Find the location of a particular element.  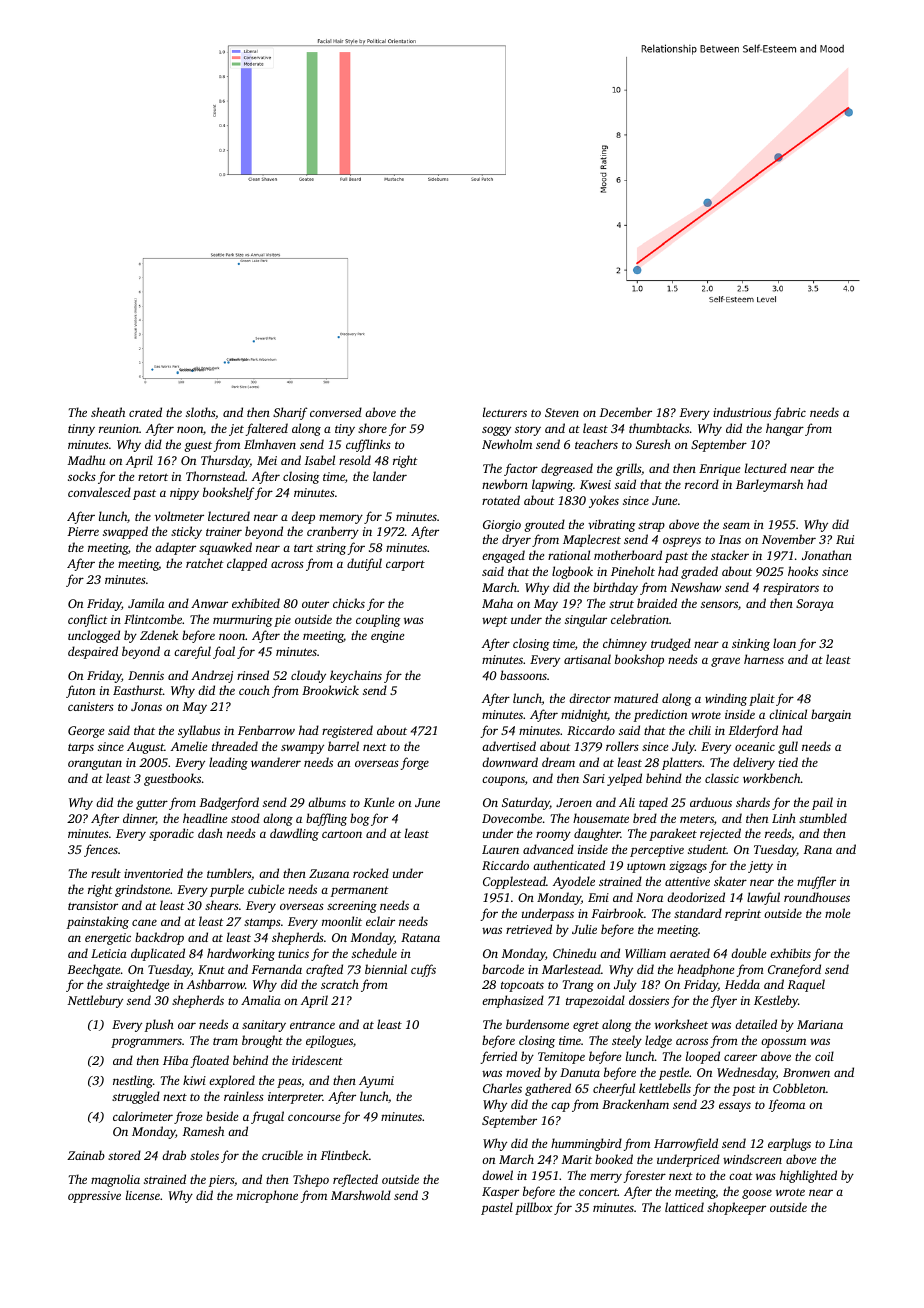

license is located at coordinates (143, 1195).
